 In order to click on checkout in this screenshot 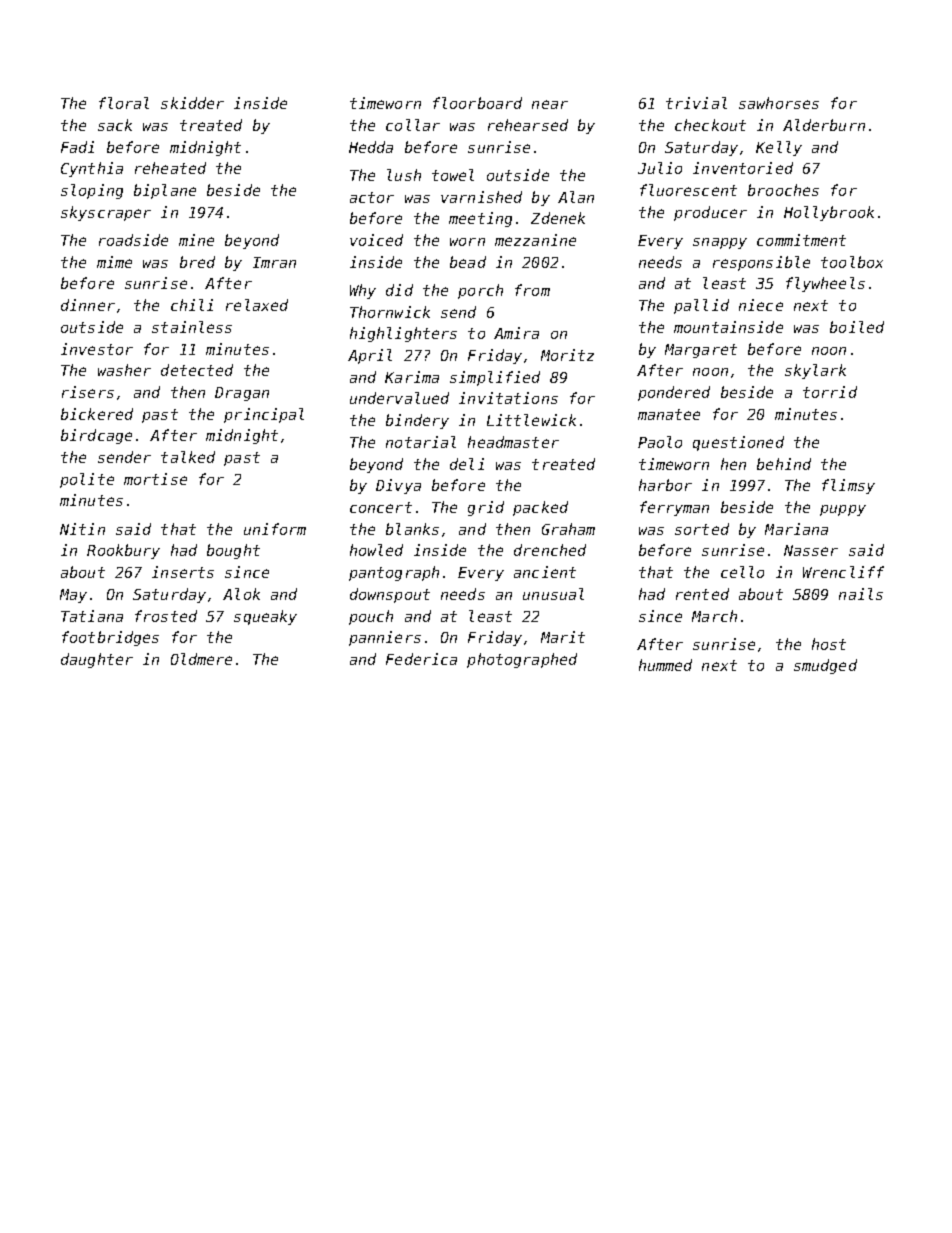, I will do `click(710, 125)`.
